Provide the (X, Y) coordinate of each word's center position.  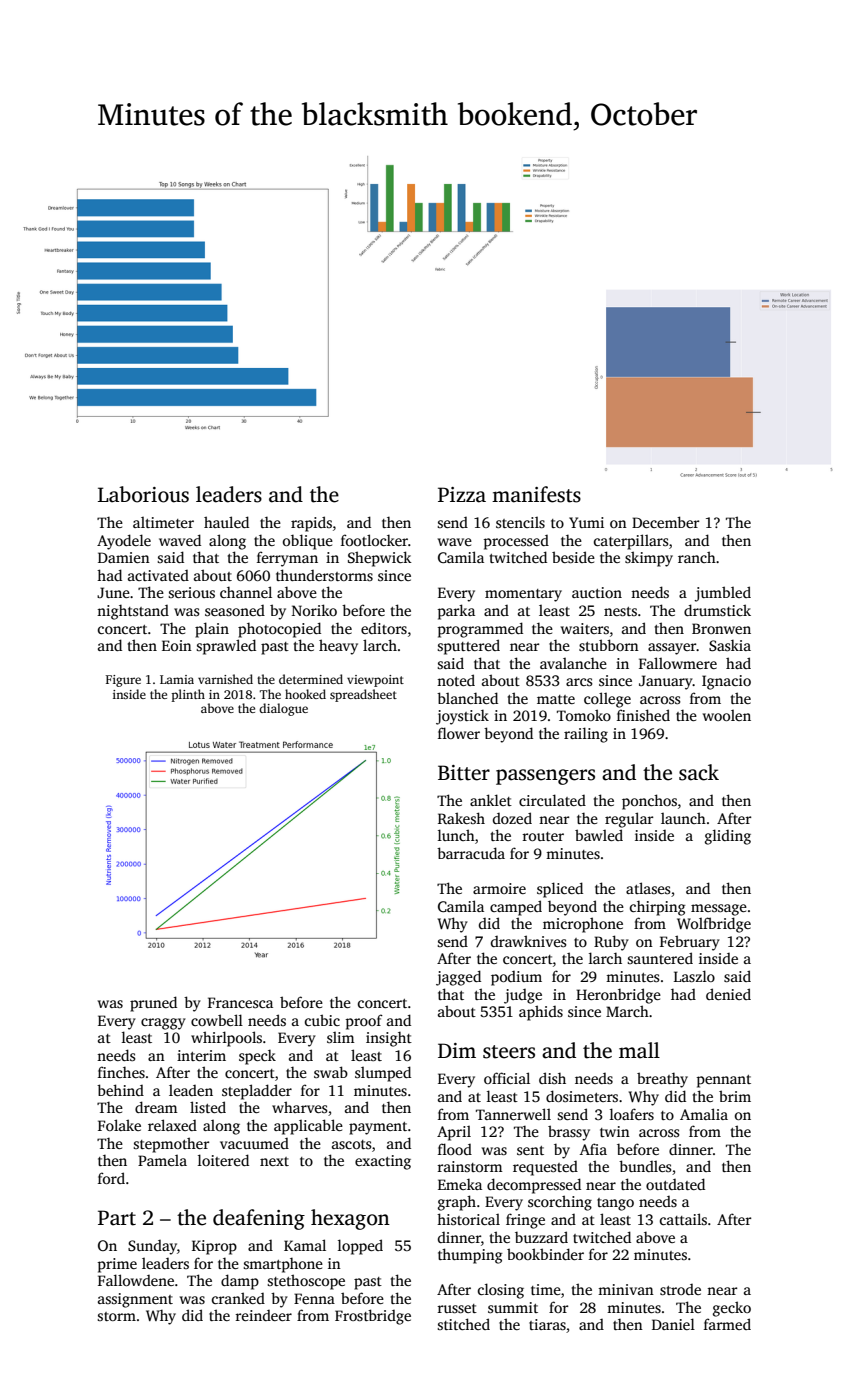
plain (212, 630)
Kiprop (214, 1247)
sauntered (660, 958)
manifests (536, 494)
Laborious (143, 494)
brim (735, 1096)
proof (364, 1022)
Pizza (462, 495)
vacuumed (254, 1143)
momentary (523, 595)
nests (620, 611)
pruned (153, 1004)
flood (455, 1149)
